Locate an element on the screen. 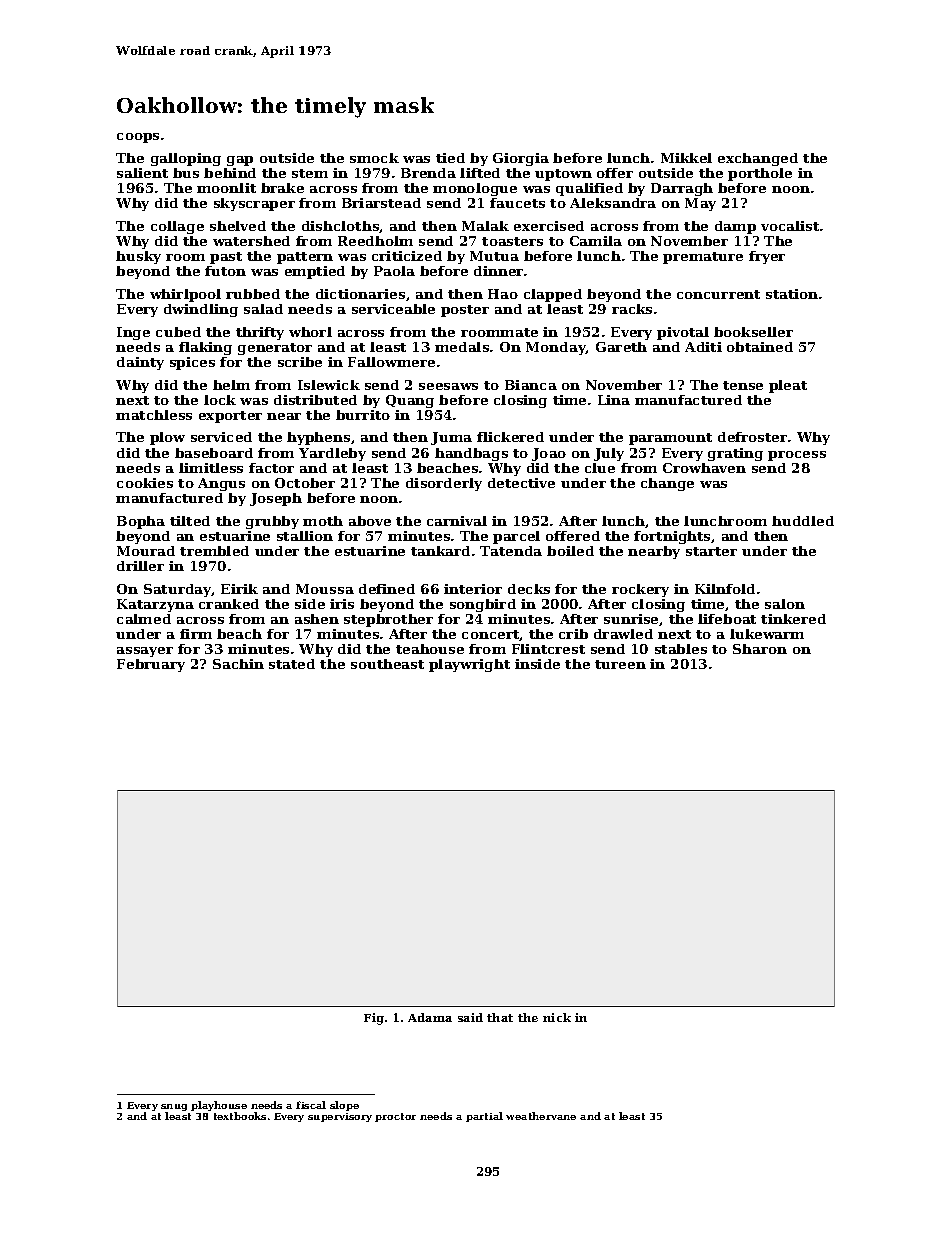 The height and width of the screenshot is (1233, 952). concurrent is located at coordinates (718, 294).
